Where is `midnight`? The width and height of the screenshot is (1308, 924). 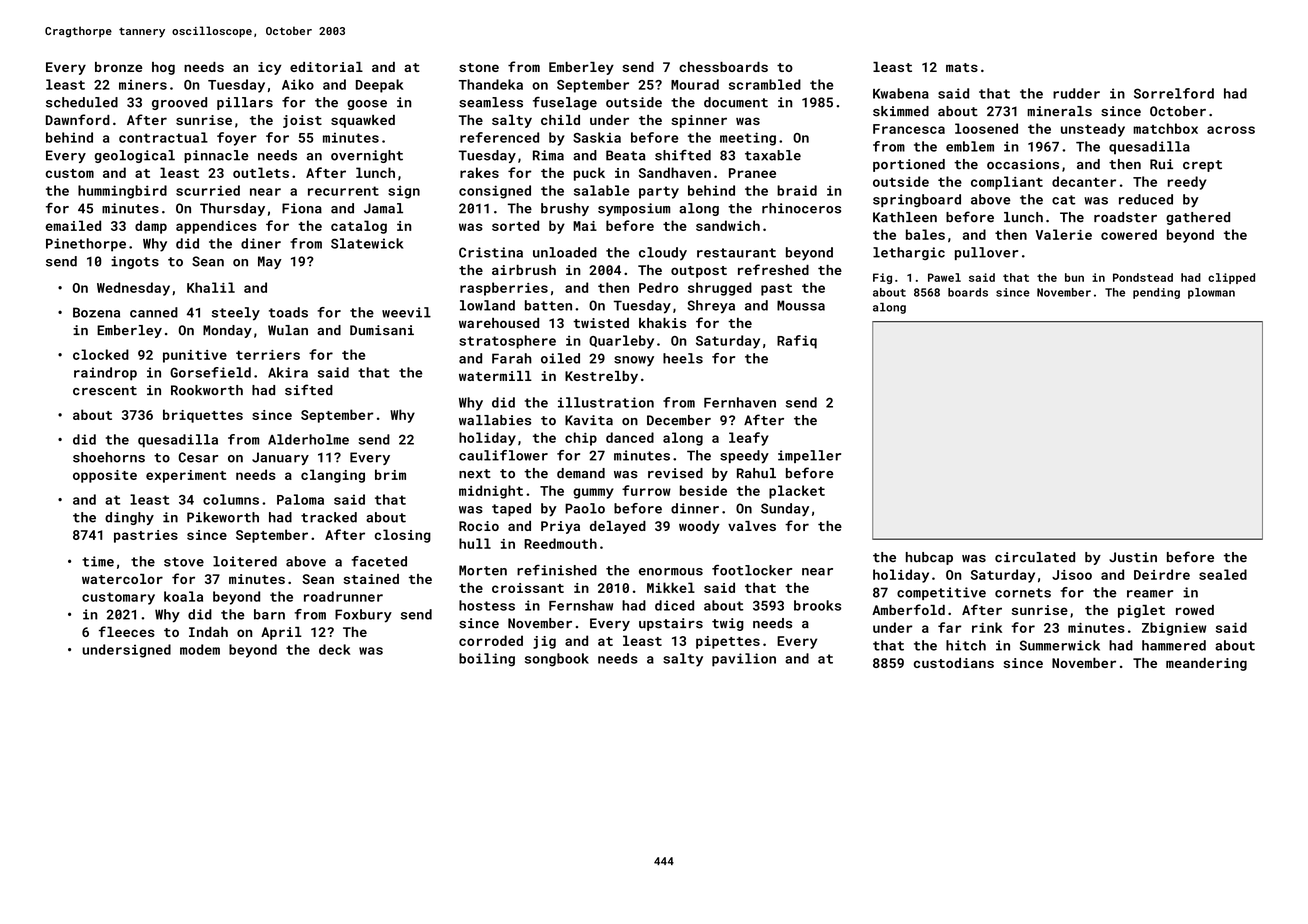 midnight is located at coordinates (491, 492).
